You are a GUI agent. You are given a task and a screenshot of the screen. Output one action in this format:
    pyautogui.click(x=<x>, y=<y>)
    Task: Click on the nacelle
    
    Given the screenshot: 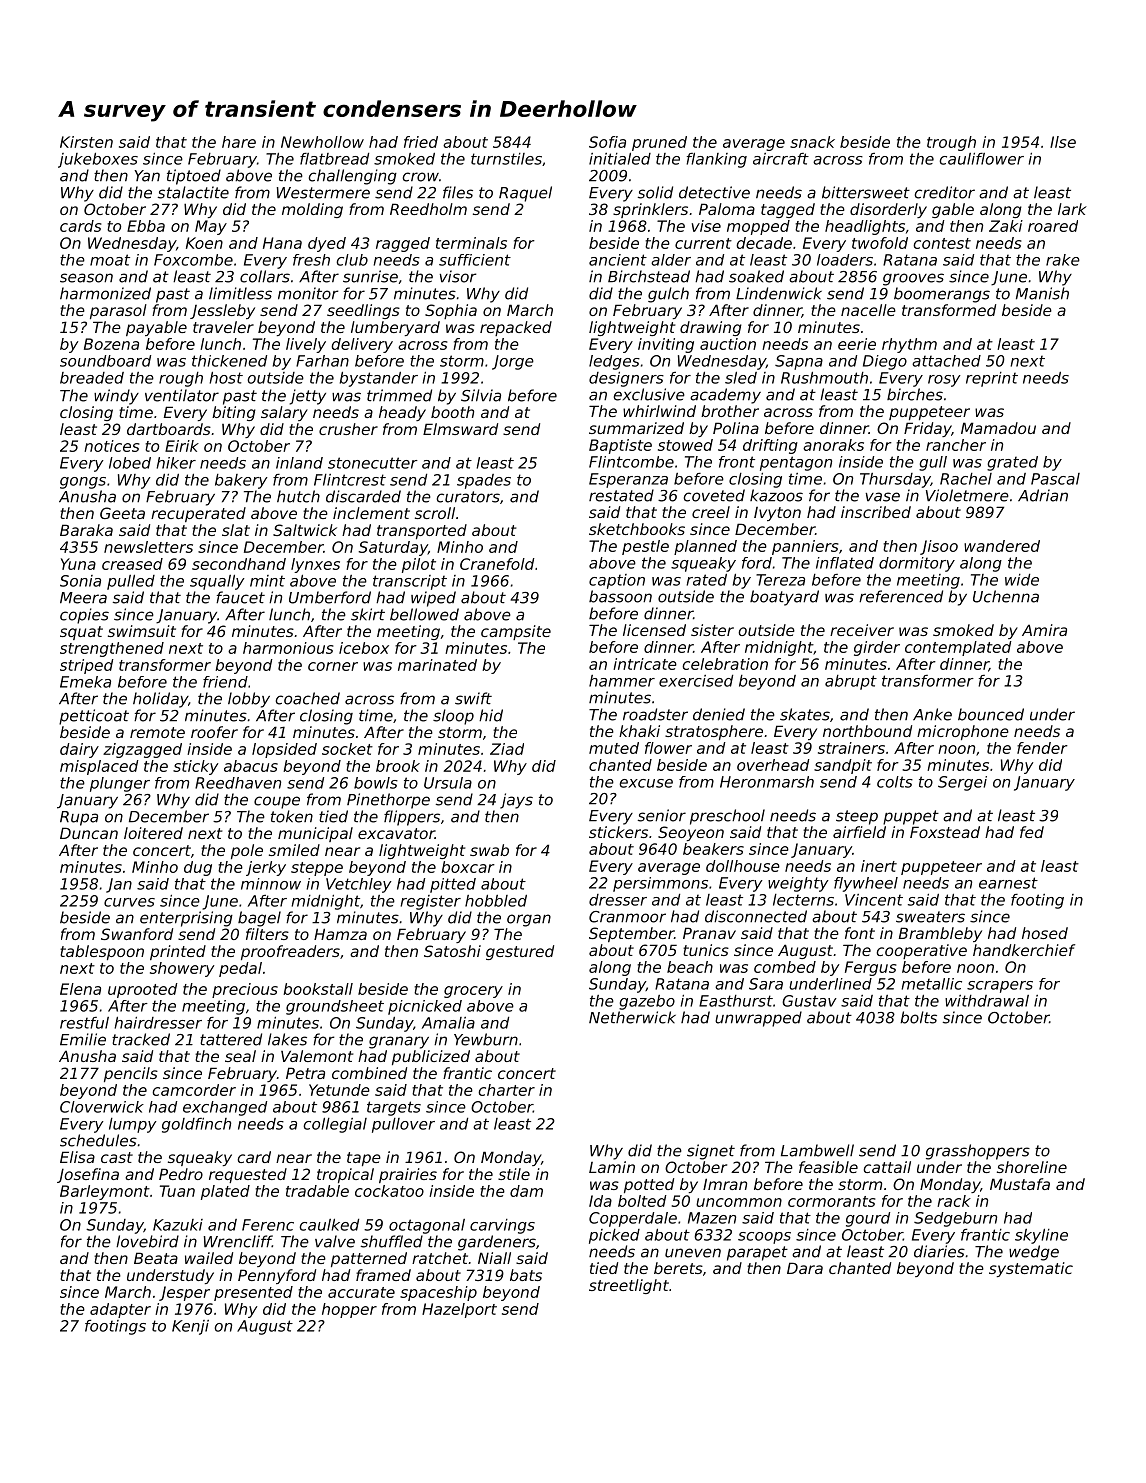 What is the action you would take?
    pyautogui.click(x=868, y=310)
